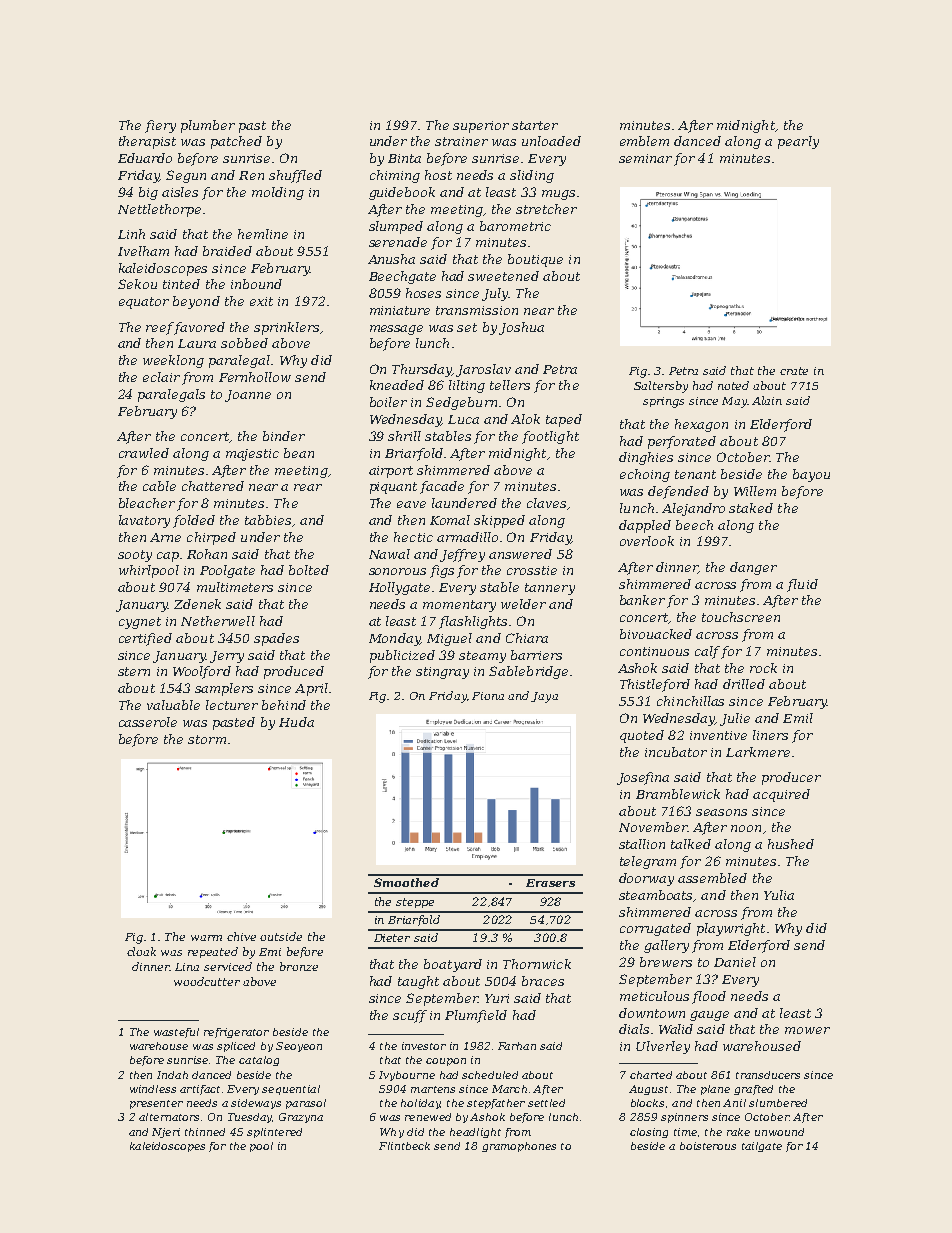 The image size is (952, 1233). Describe the element at coordinates (497, 998) in the screenshot. I see `Yuri` at that location.
